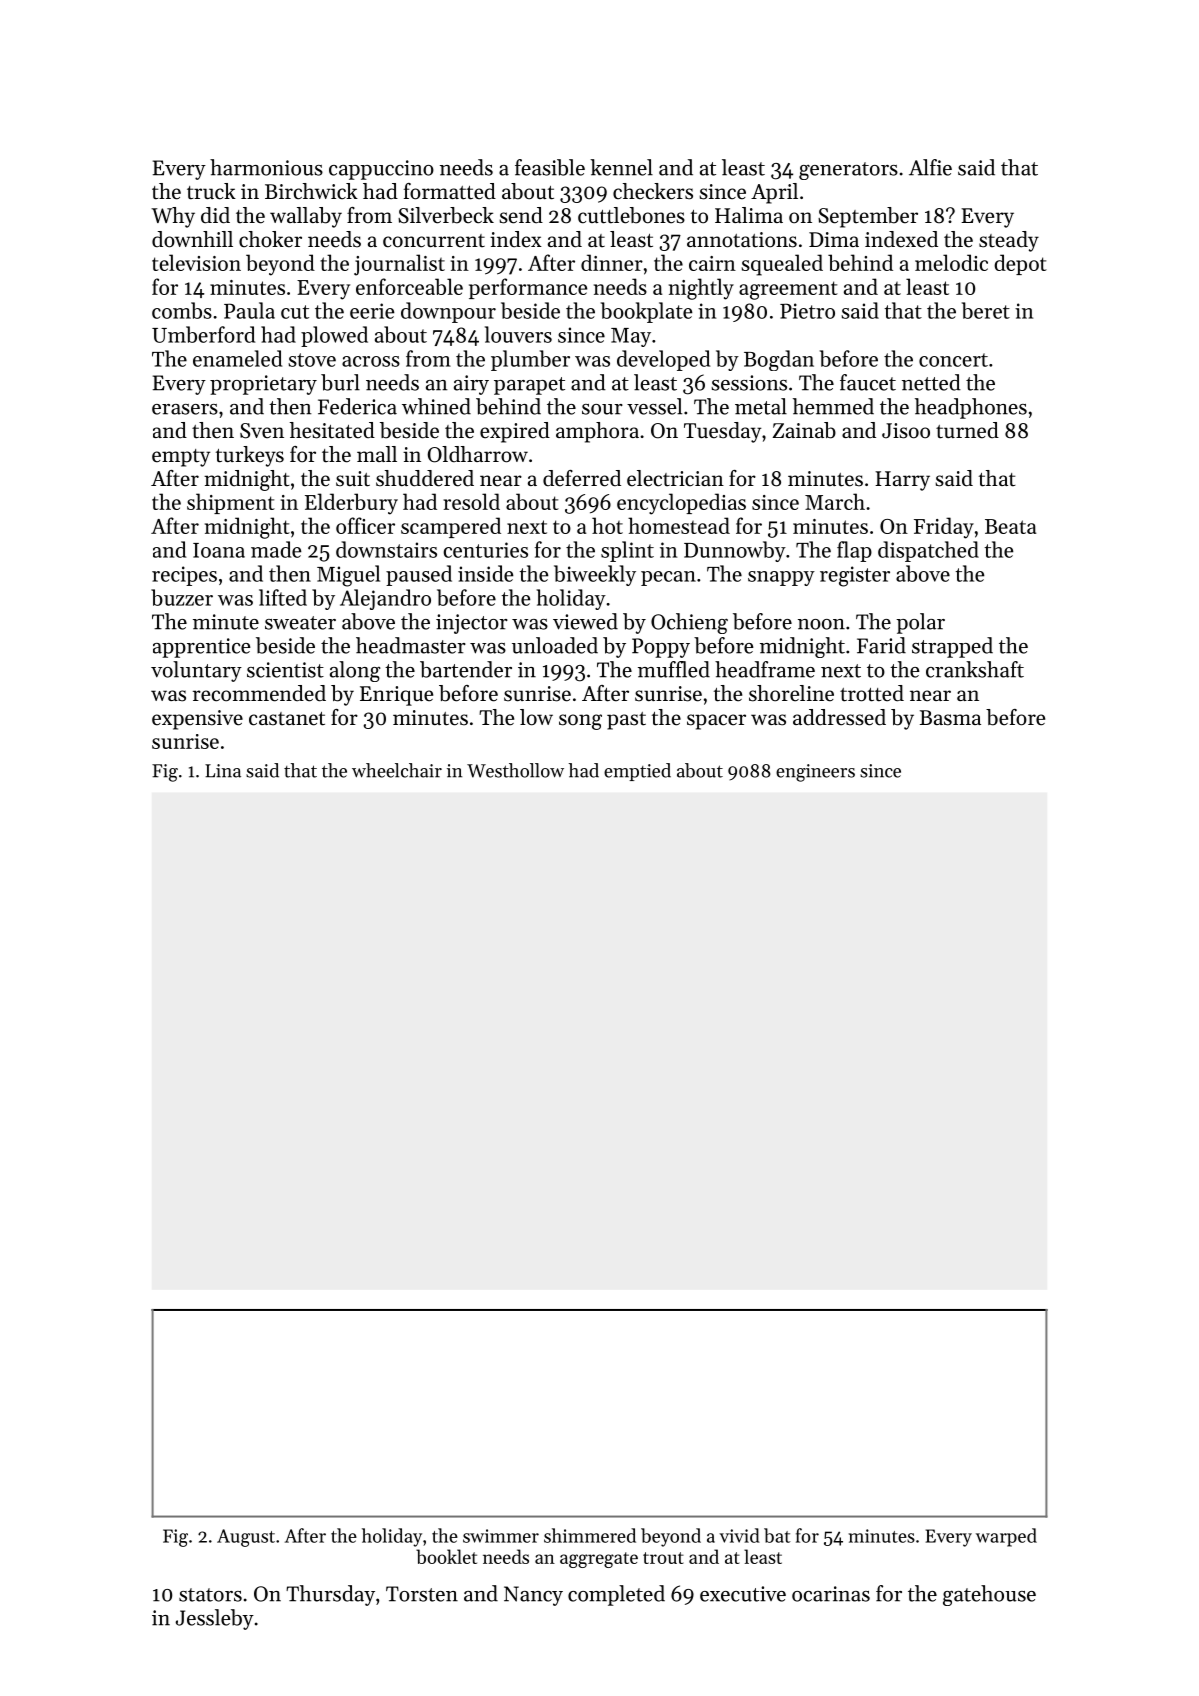  What do you see at coordinates (930, 167) in the page?
I see `Alfie` at bounding box center [930, 167].
